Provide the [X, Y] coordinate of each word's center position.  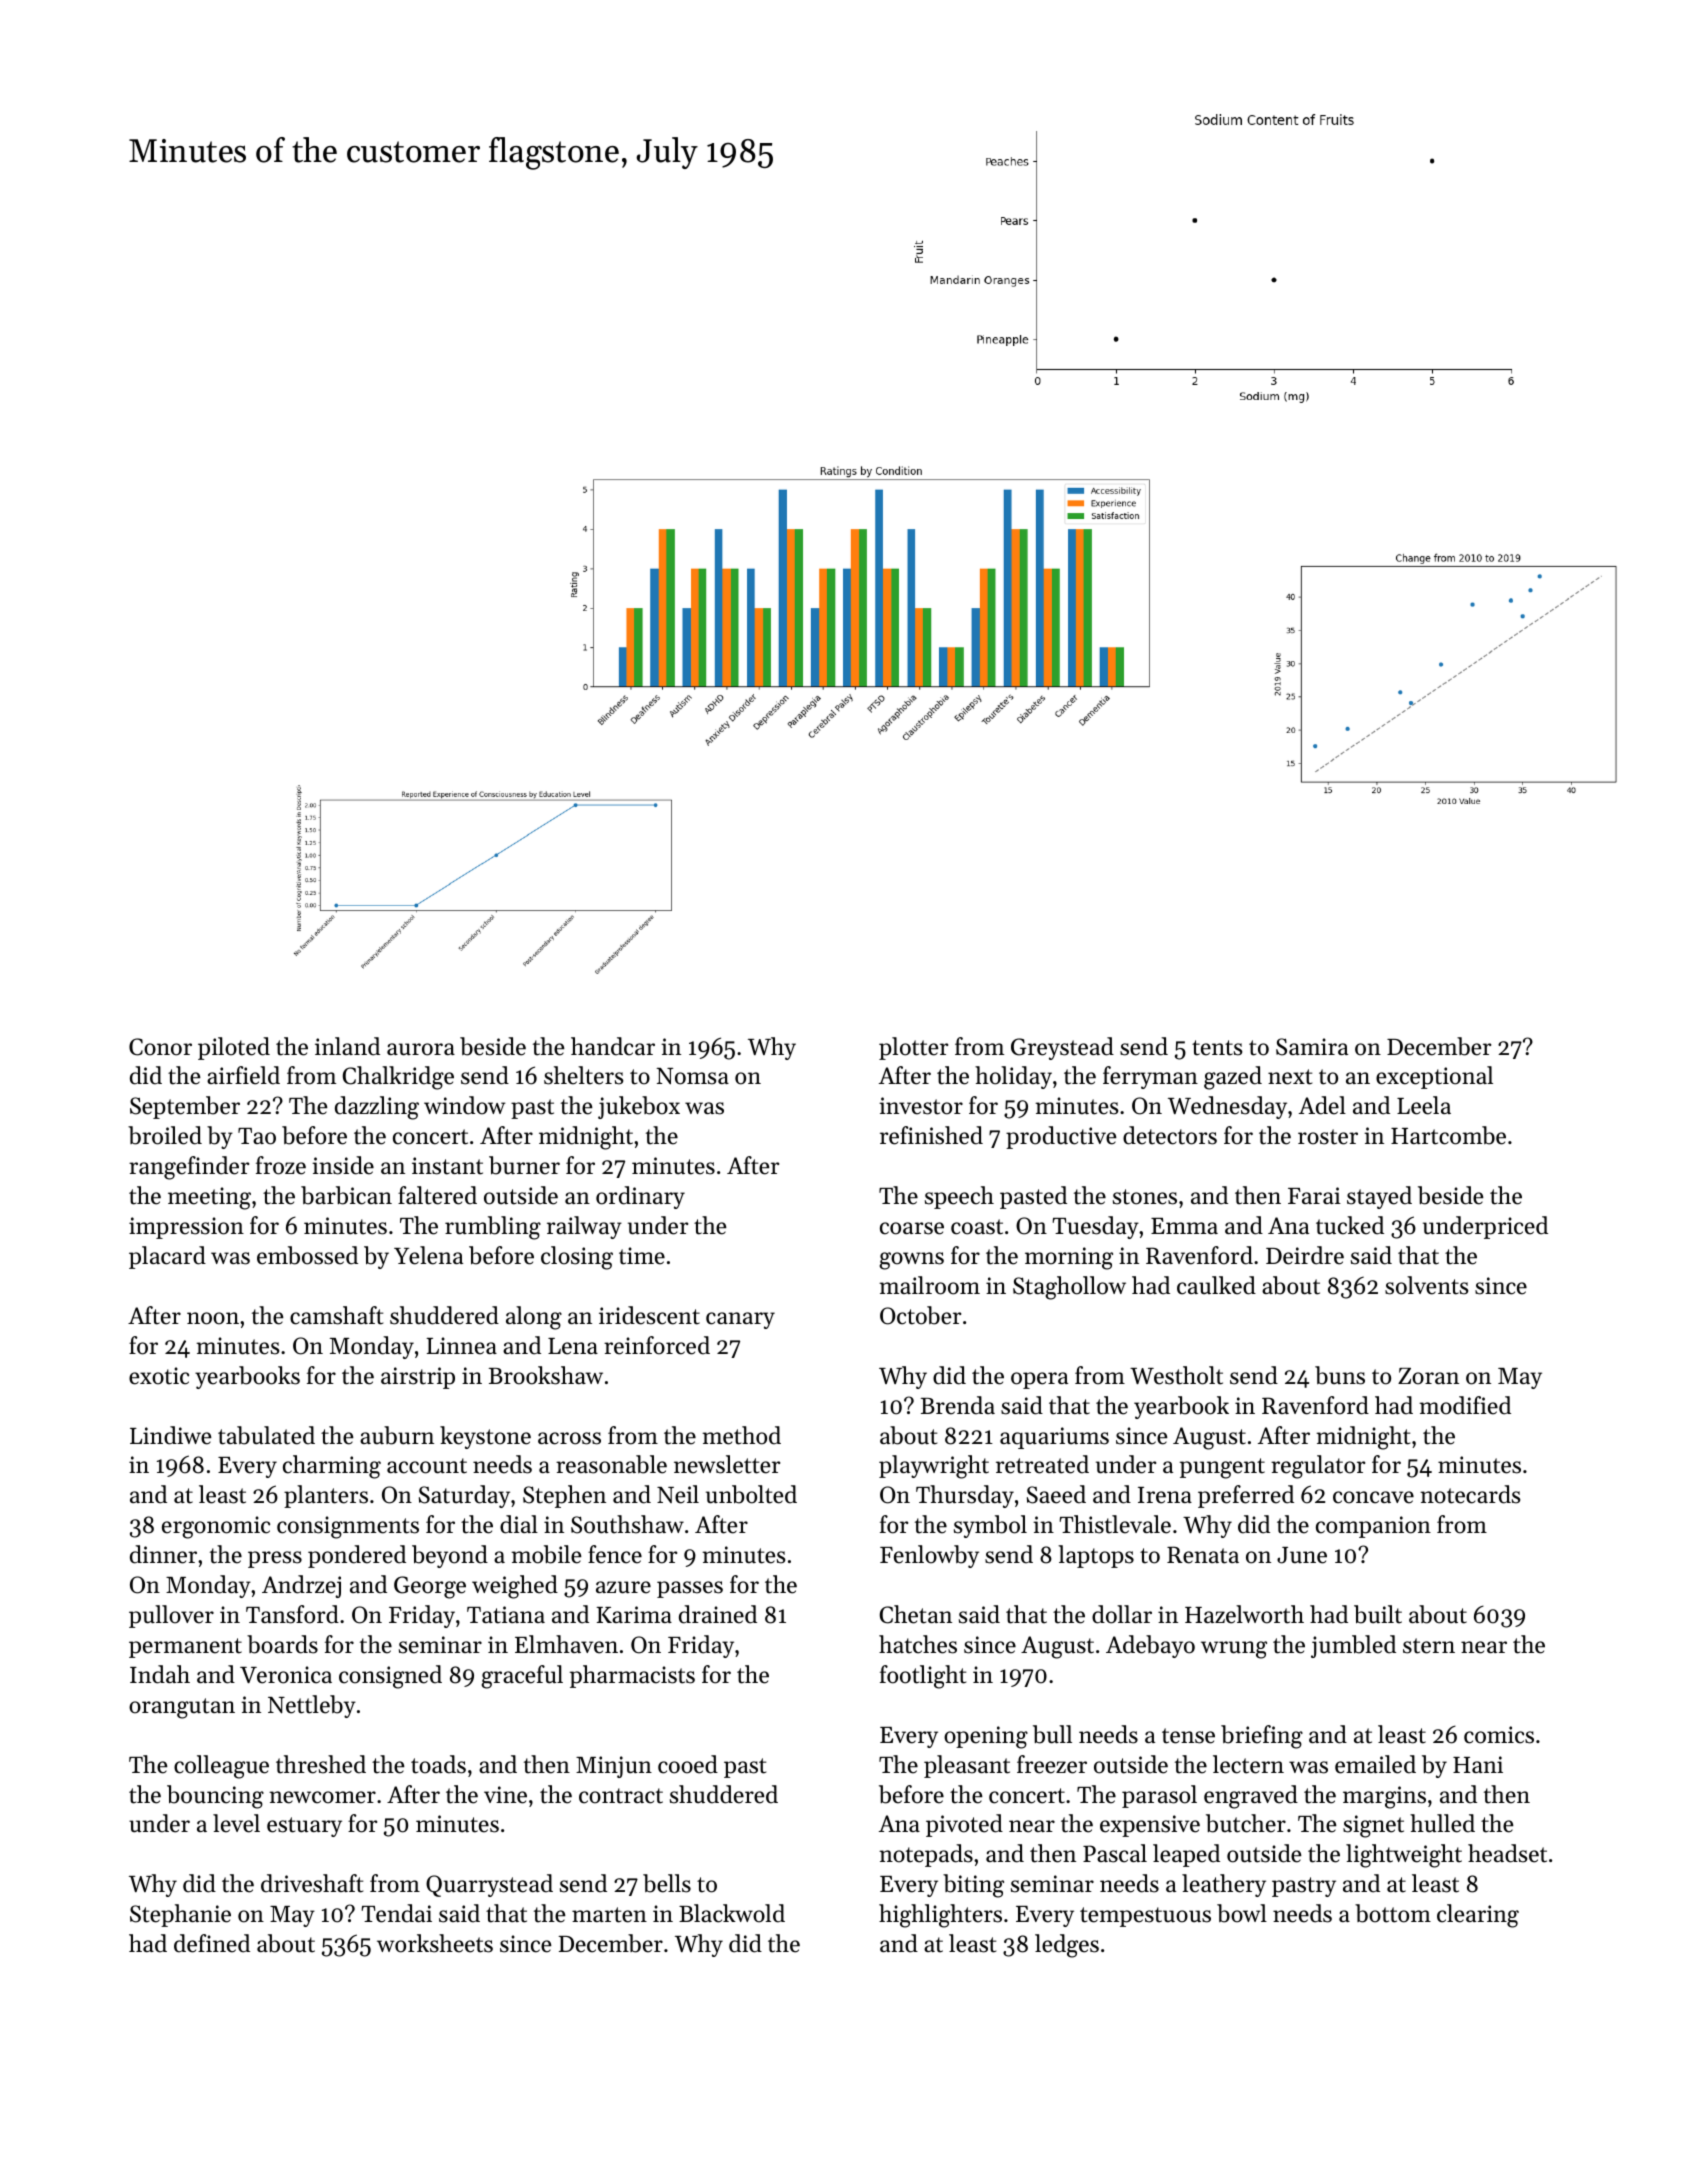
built [1378, 1614]
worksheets [435, 1943]
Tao [257, 1136]
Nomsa [692, 1076]
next [1290, 1077]
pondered [357, 1556]
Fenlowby [929, 1556]
